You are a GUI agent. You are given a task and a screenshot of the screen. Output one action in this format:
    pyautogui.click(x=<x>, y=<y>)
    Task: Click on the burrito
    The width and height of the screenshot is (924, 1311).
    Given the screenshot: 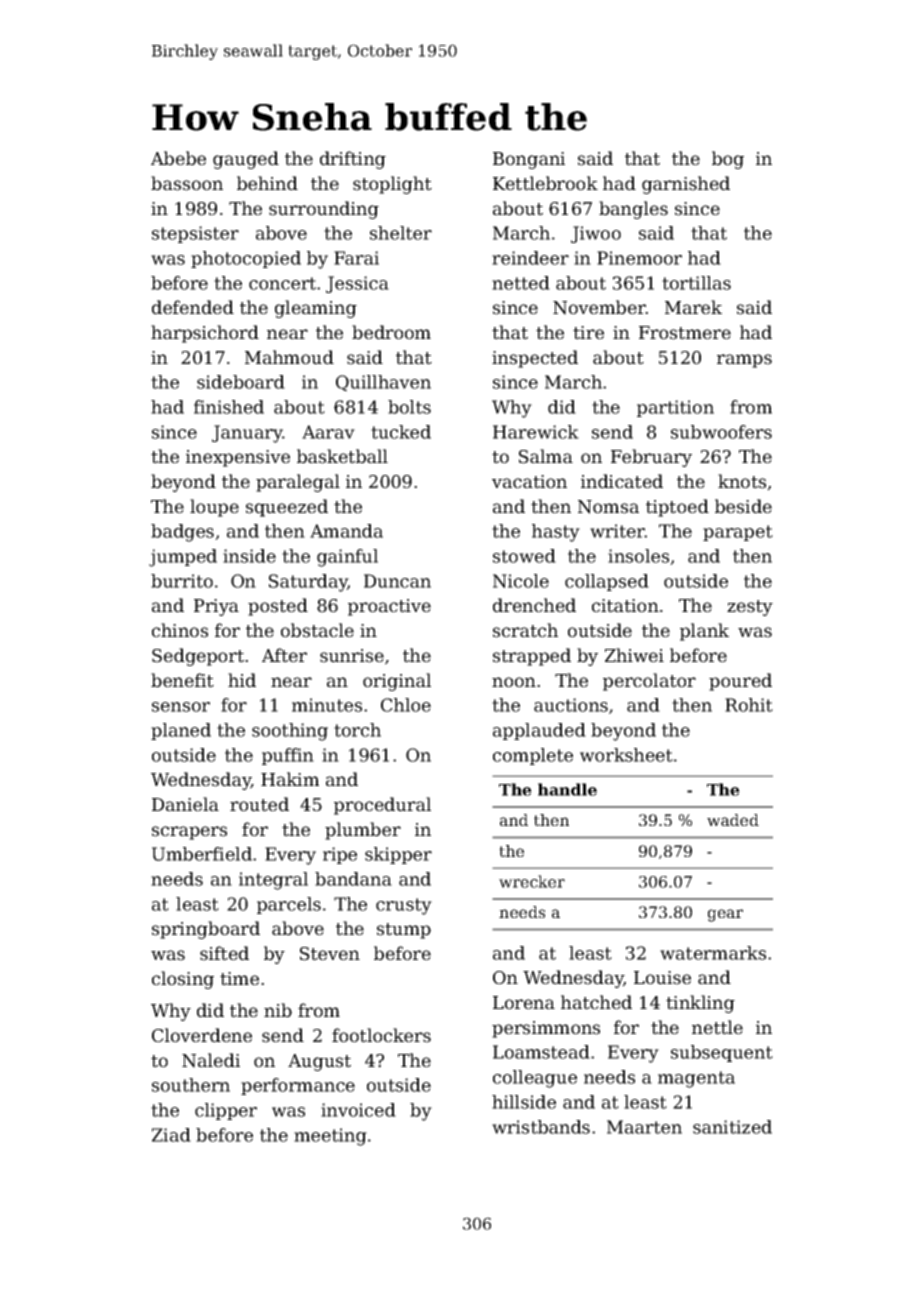 What is the action you would take?
    pyautogui.click(x=182, y=581)
